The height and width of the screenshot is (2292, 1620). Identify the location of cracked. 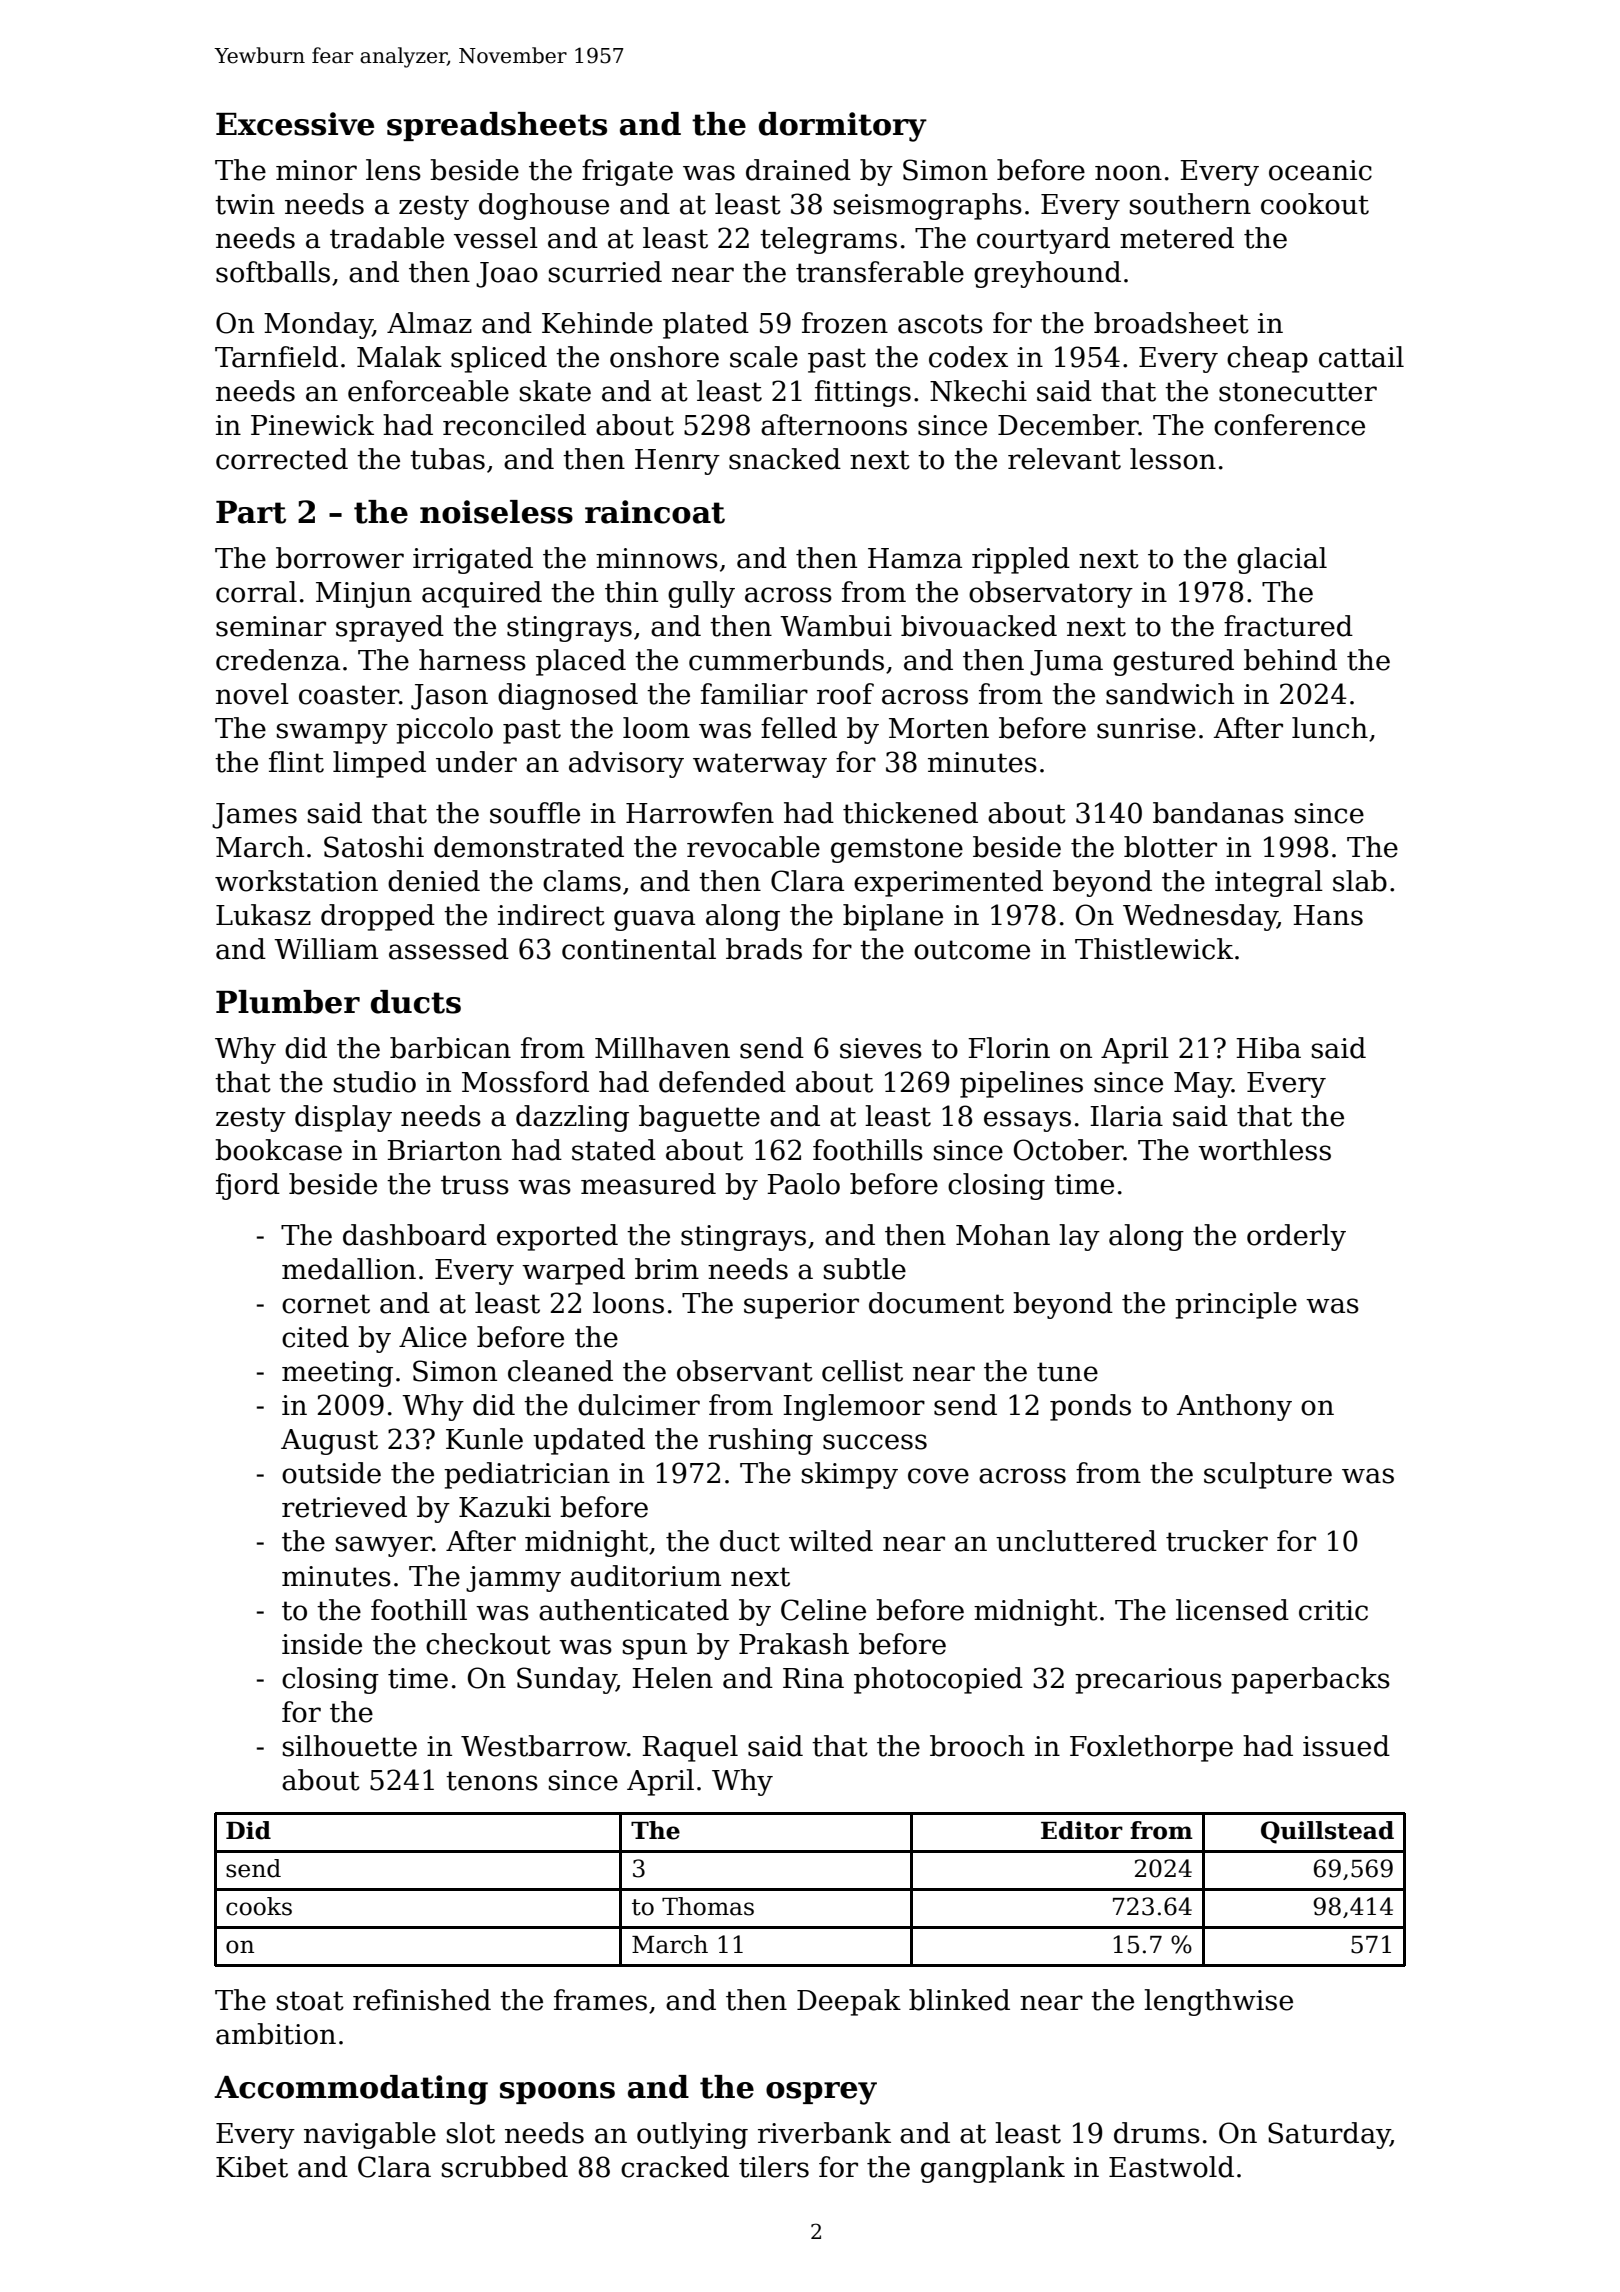
(675, 2167).
